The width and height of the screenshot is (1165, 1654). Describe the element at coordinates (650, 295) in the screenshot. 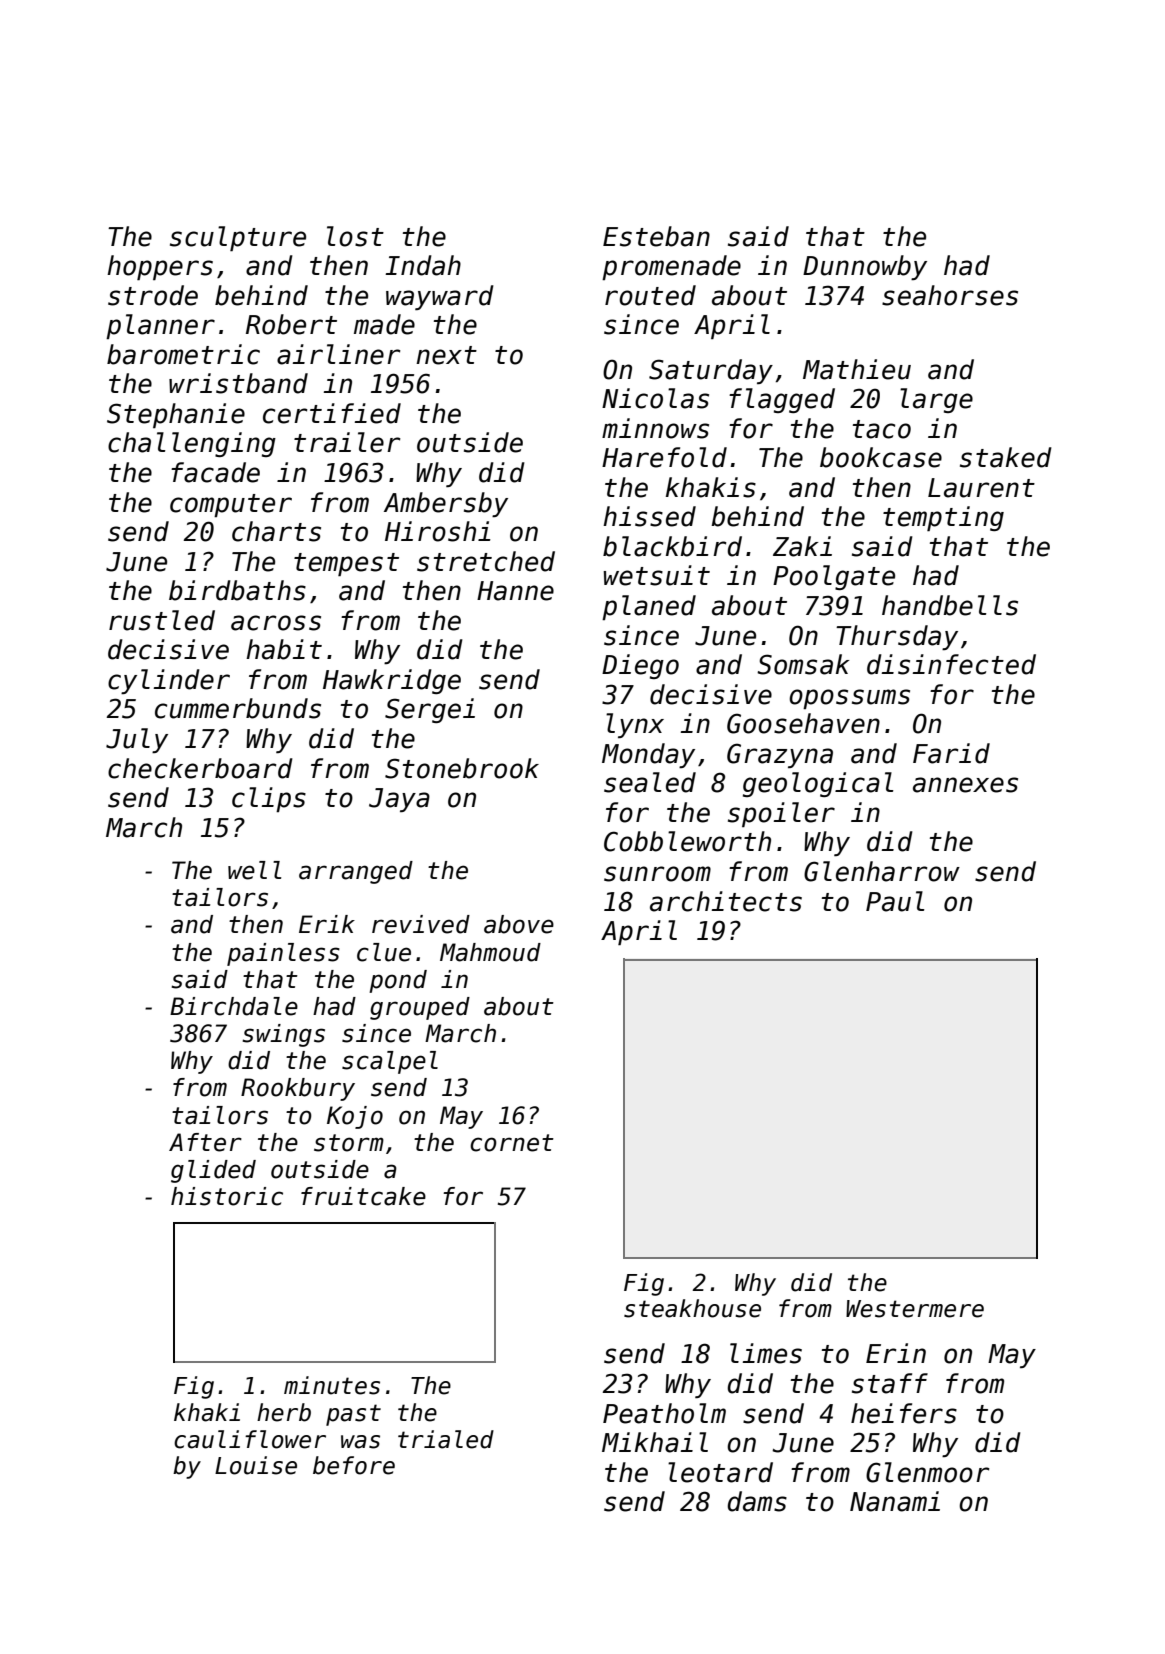

I see `routed` at that location.
